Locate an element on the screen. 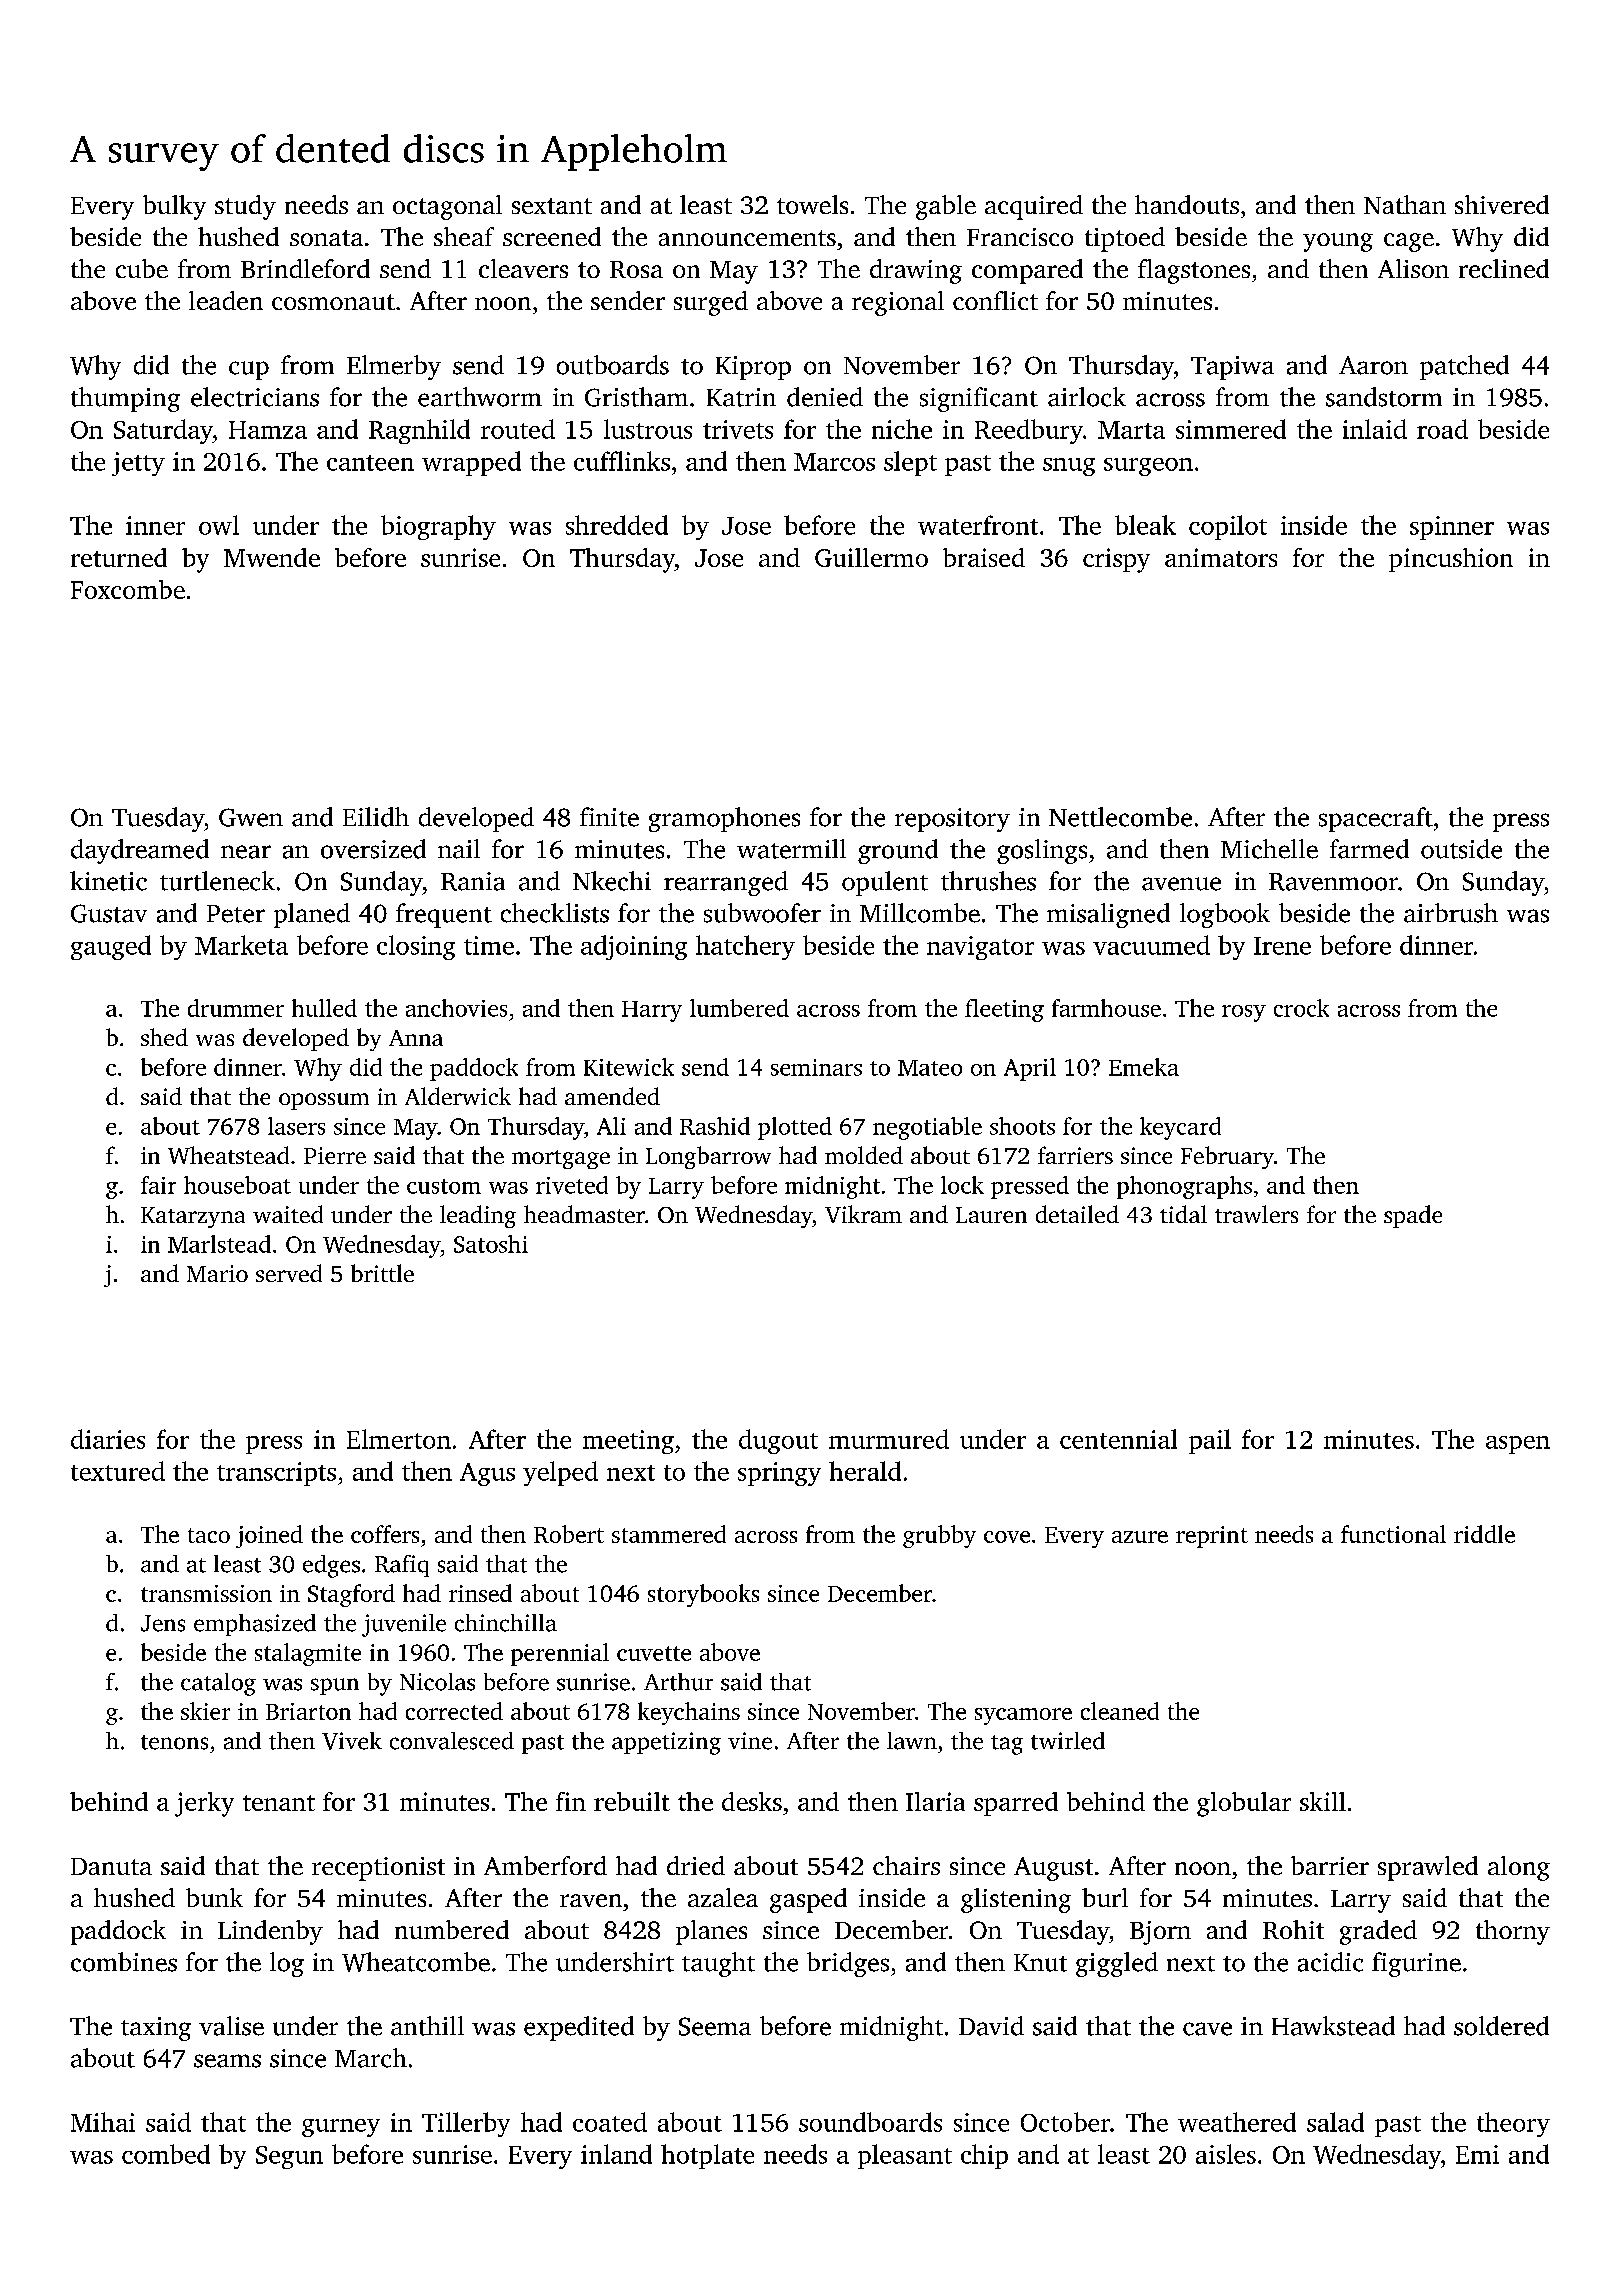 This screenshot has height=2292, width=1620. Michelle is located at coordinates (1269, 849).
